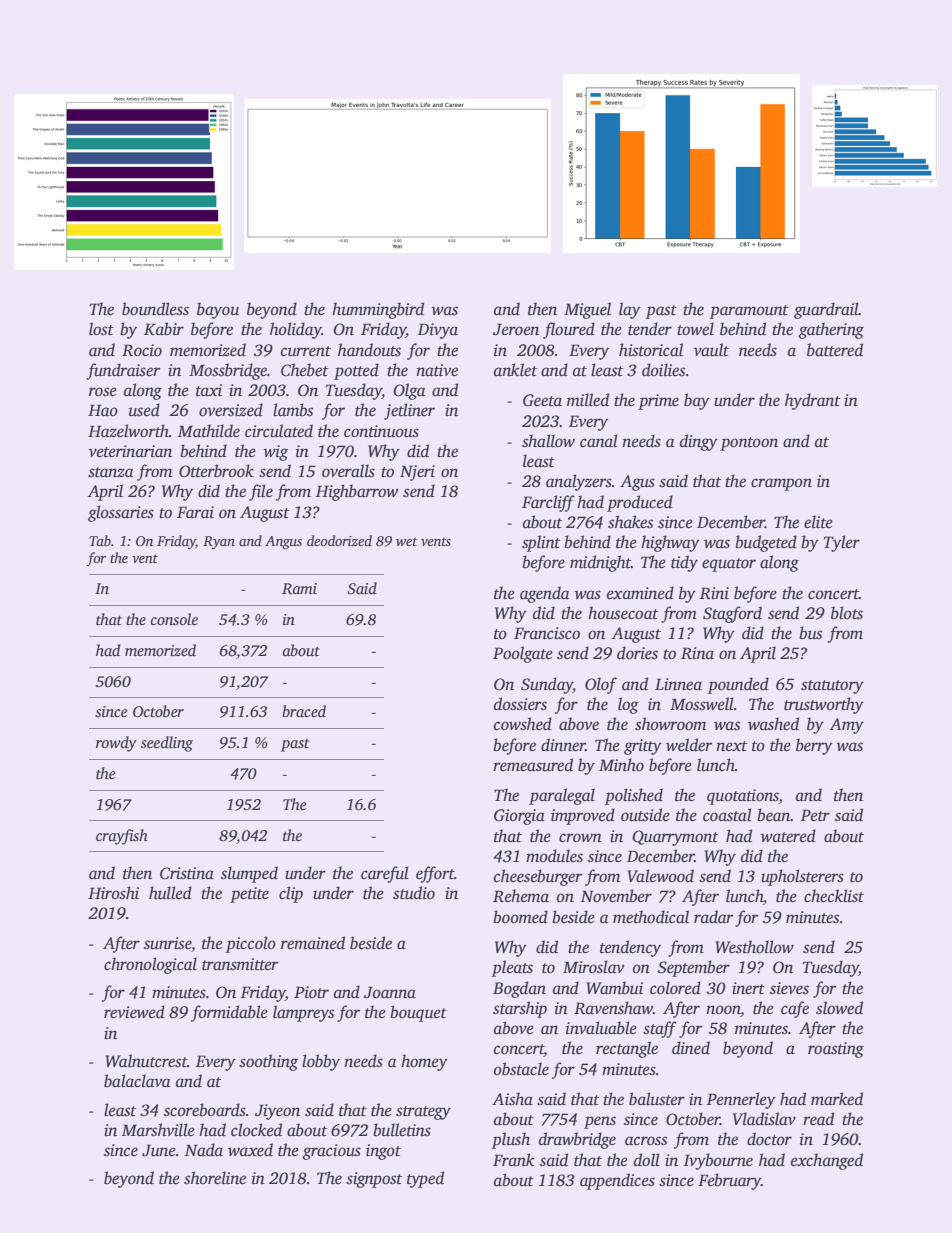 This screenshot has width=952, height=1233. I want to click on analyzers, so click(579, 482).
